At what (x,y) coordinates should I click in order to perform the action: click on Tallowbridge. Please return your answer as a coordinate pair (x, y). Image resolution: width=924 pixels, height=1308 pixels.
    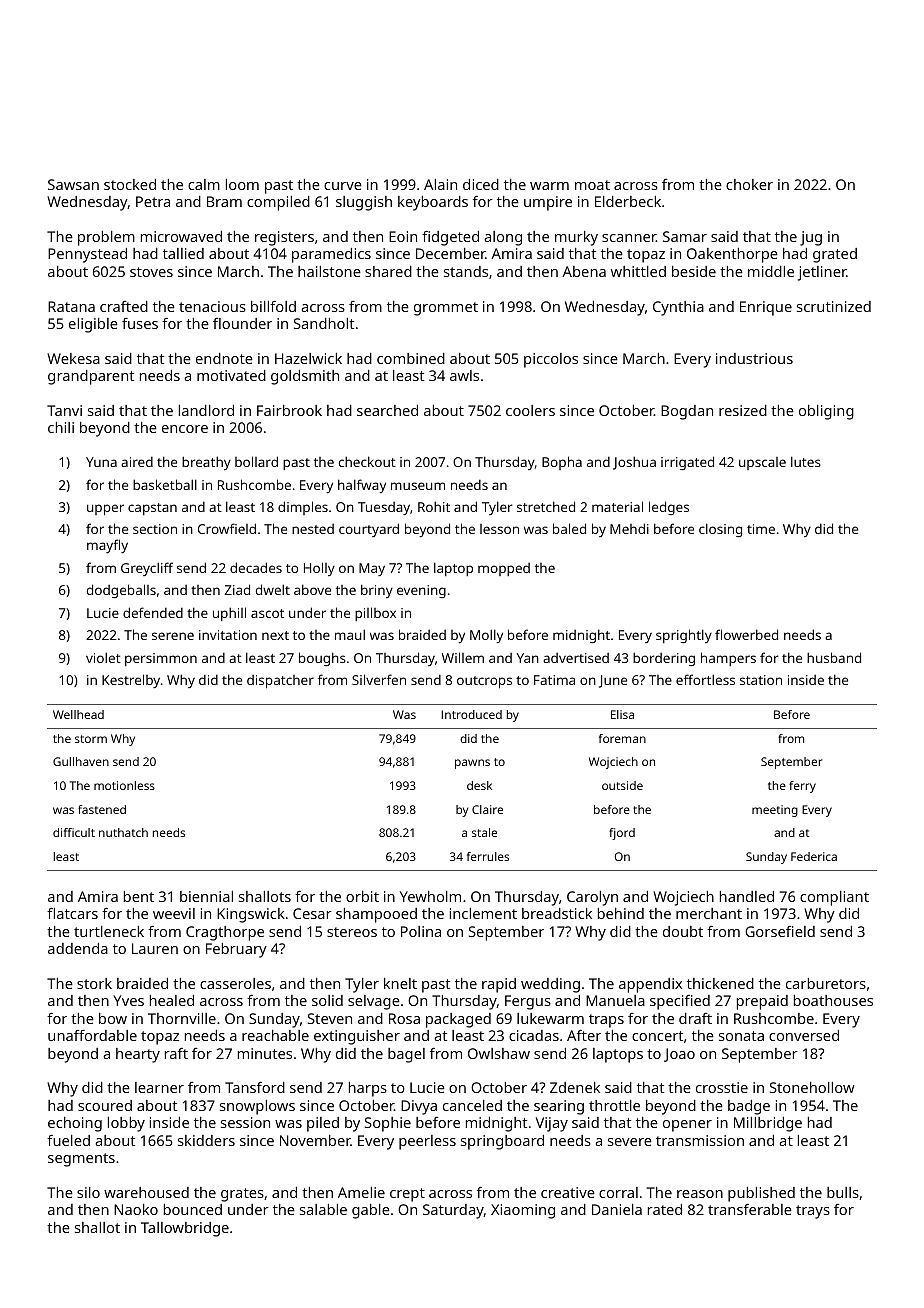
    Looking at the image, I should click on (185, 1229).
